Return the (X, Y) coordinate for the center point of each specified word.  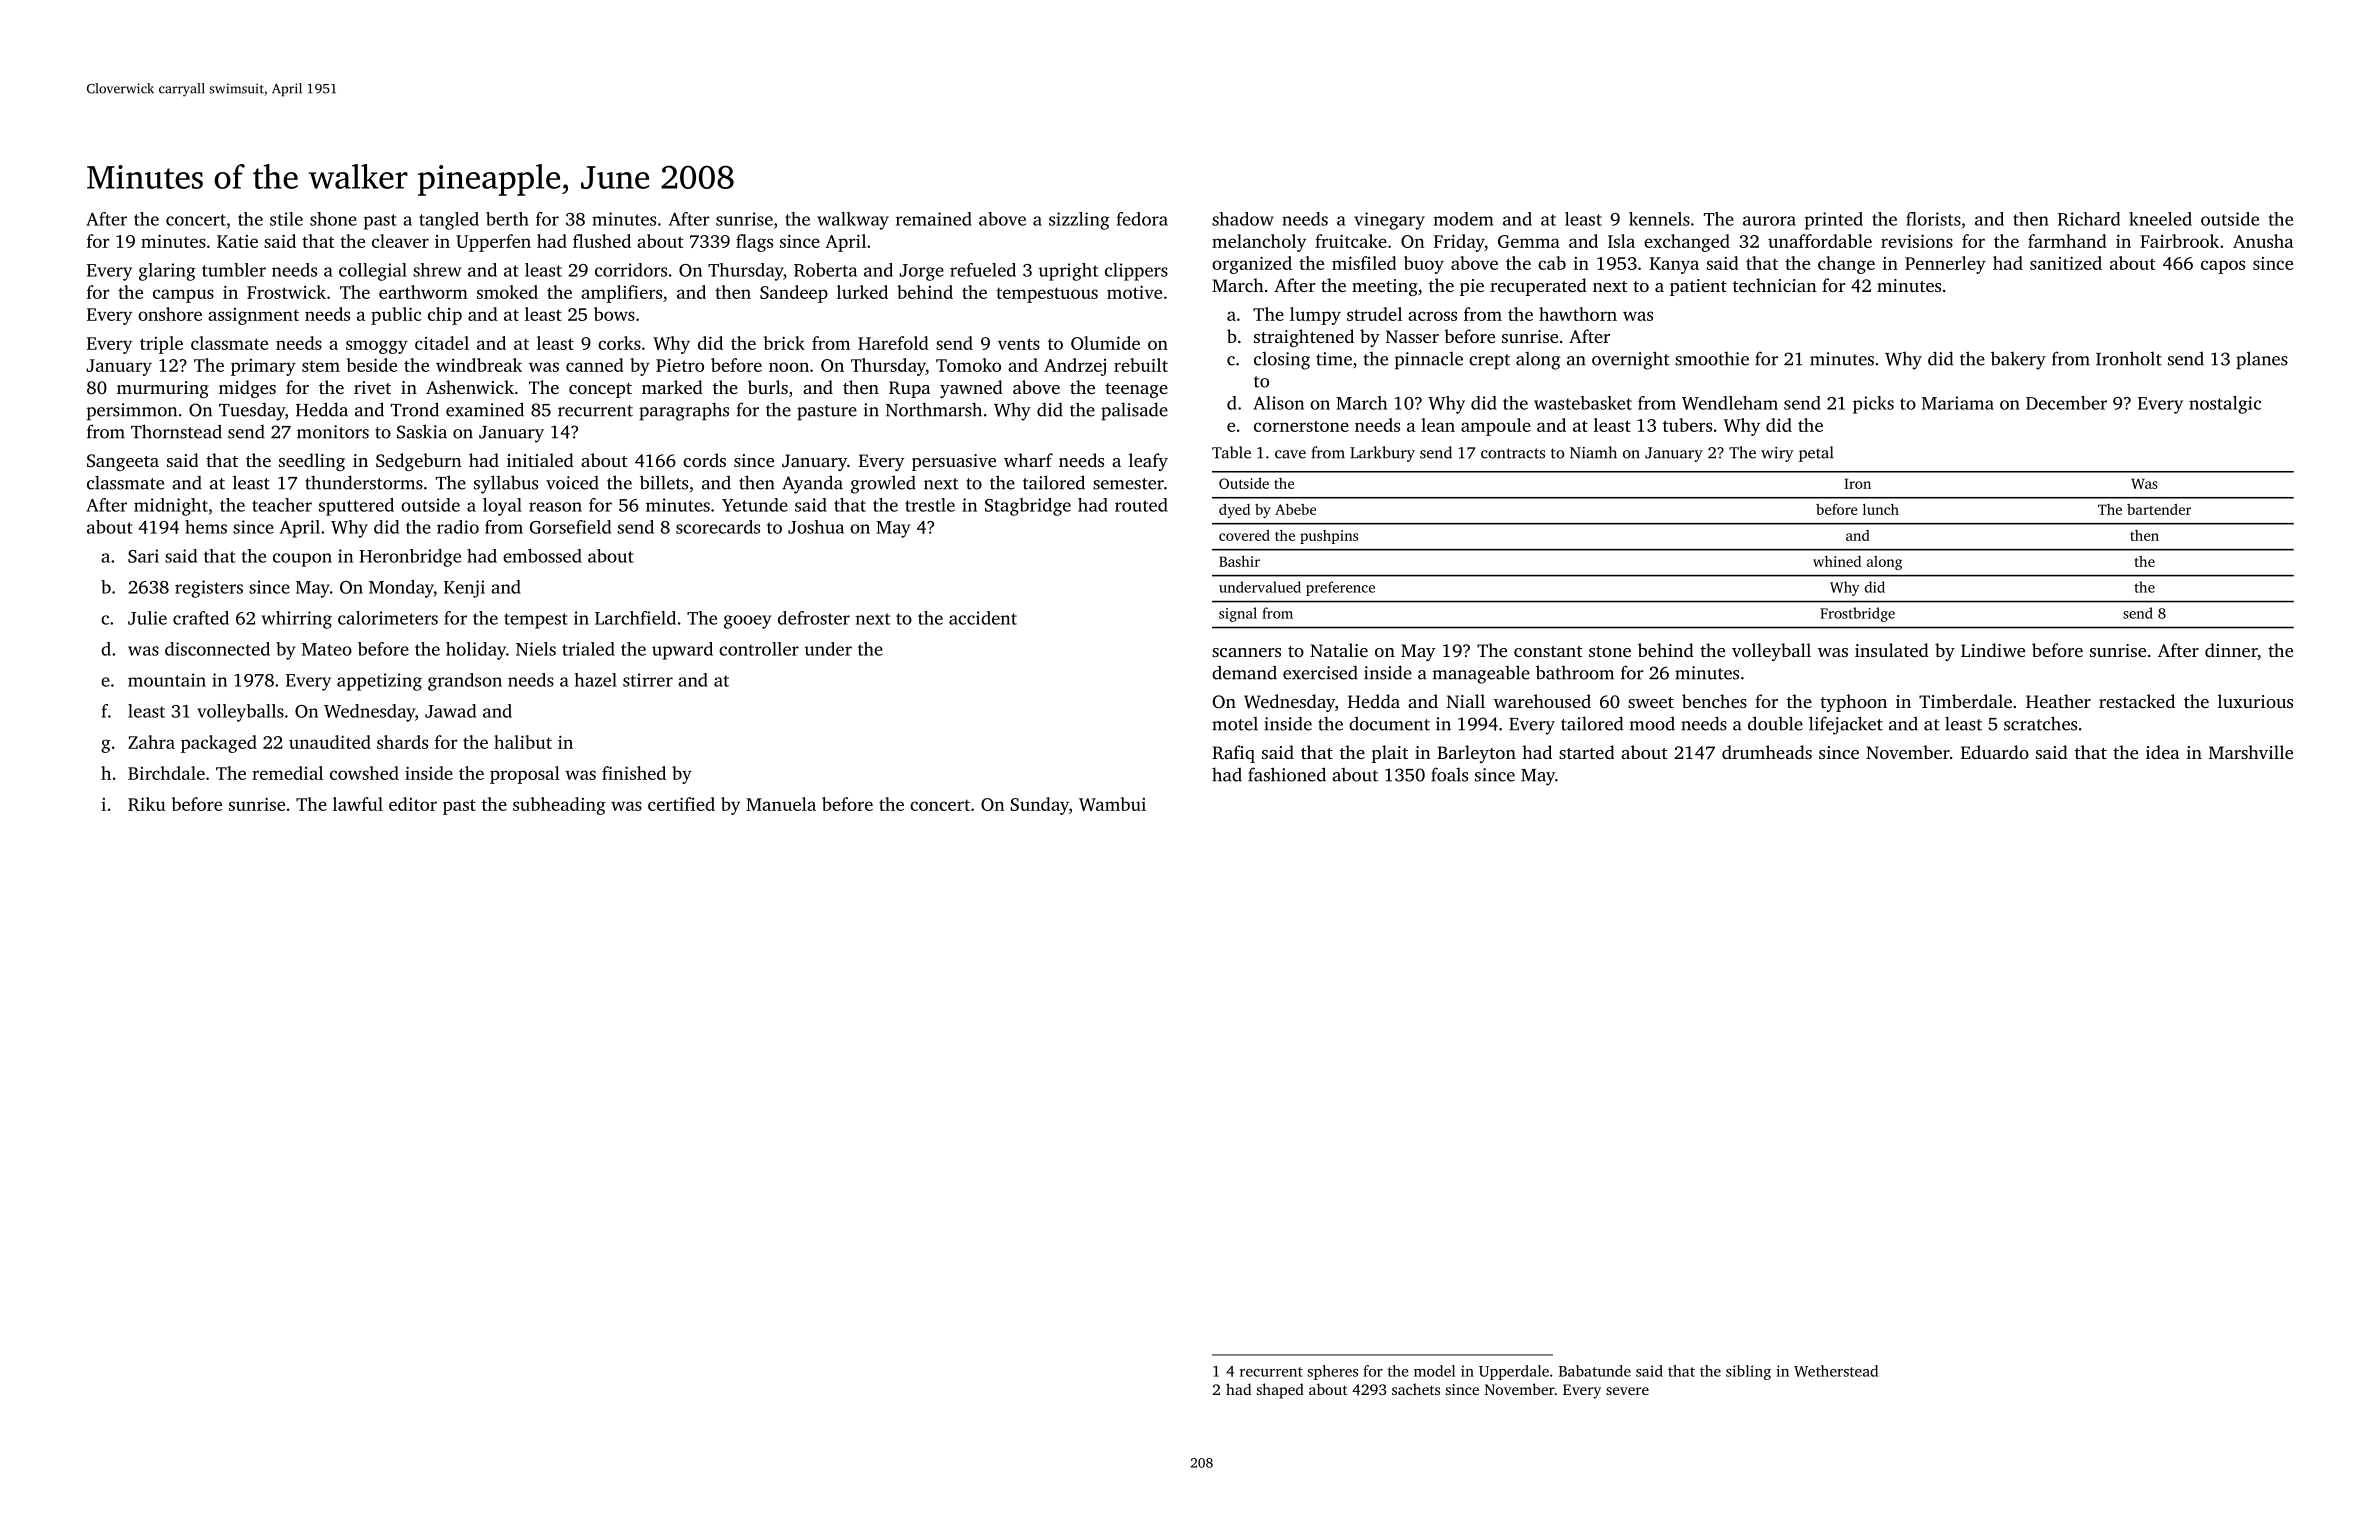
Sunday (1039, 806)
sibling (1748, 1372)
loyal (502, 507)
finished (634, 773)
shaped (1280, 1391)
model (1434, 1371)
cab (1552, 263)
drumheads (1767, 752)
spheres (1333, 1372)
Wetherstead (1836, 1371)
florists (1933, 219)
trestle (930, 505)
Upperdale (1514, 1372)
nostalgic (2225, 405)
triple (161, 345)
